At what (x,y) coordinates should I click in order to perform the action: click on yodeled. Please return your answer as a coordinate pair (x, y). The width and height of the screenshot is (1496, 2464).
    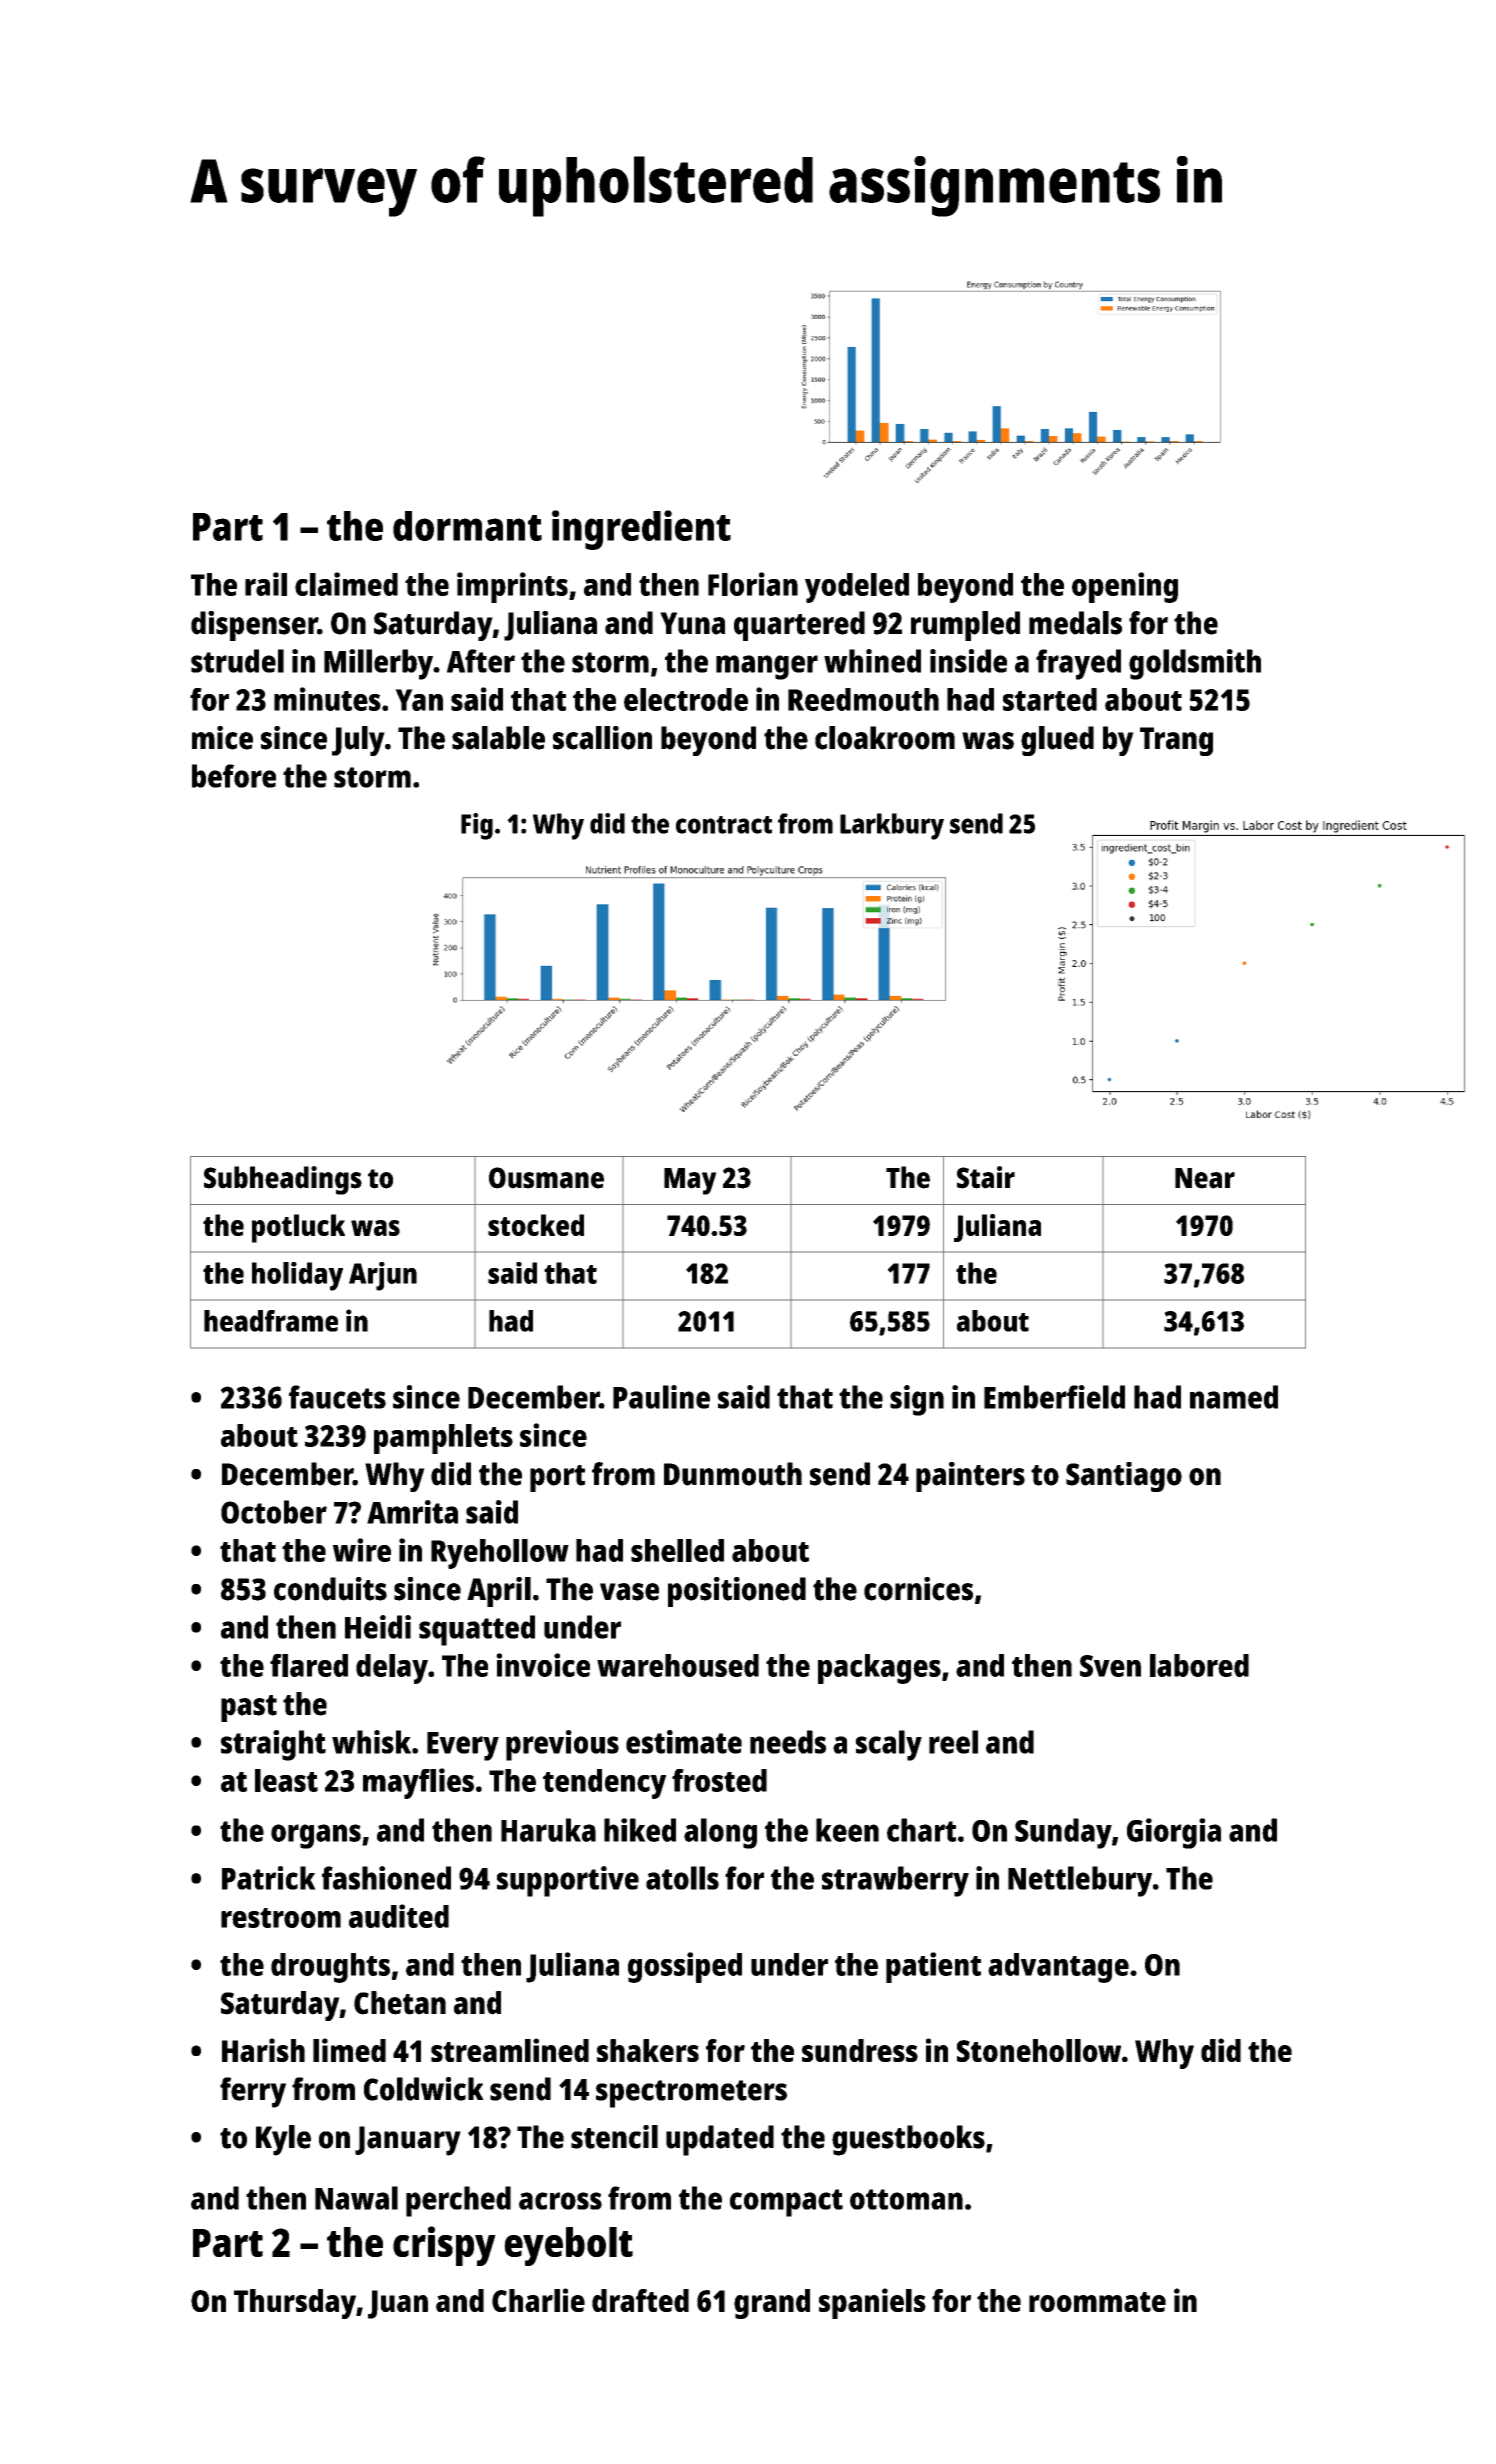
    Looking at the image, I should click on (857, 588).
